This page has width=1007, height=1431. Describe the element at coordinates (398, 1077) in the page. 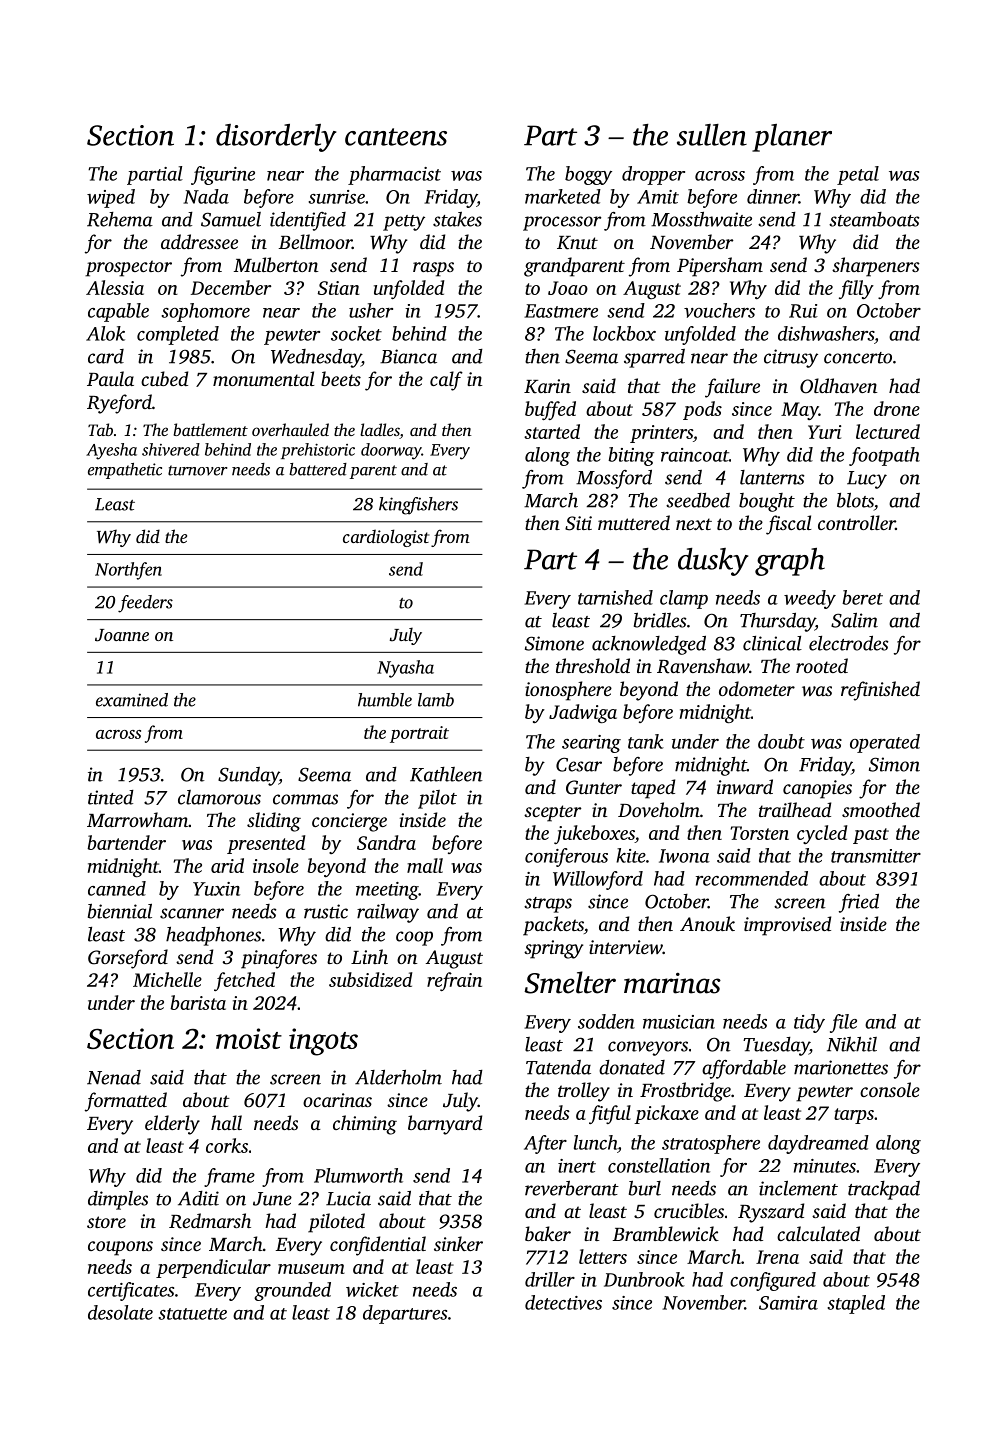

I see `Alderholm` at that location.
